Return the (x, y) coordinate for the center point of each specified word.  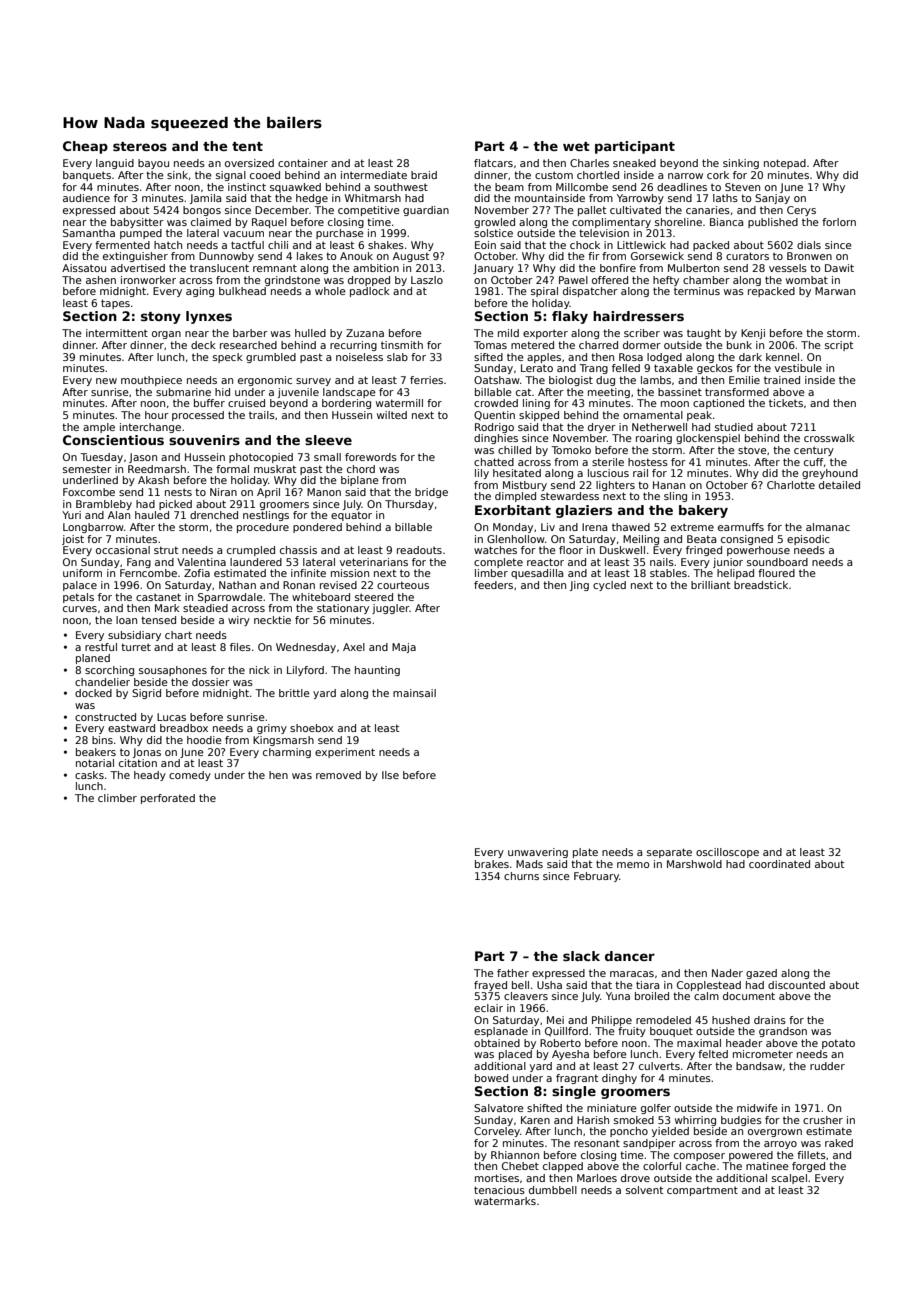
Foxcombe (89, 492)
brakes (492, 864)
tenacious (499, 1190)
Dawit (839, 268)
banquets (87, 176)
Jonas (147, 753)
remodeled (663, 1020)
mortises (497, 1178)
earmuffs (741, 527)
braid (424, 175)
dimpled (515, 497)
